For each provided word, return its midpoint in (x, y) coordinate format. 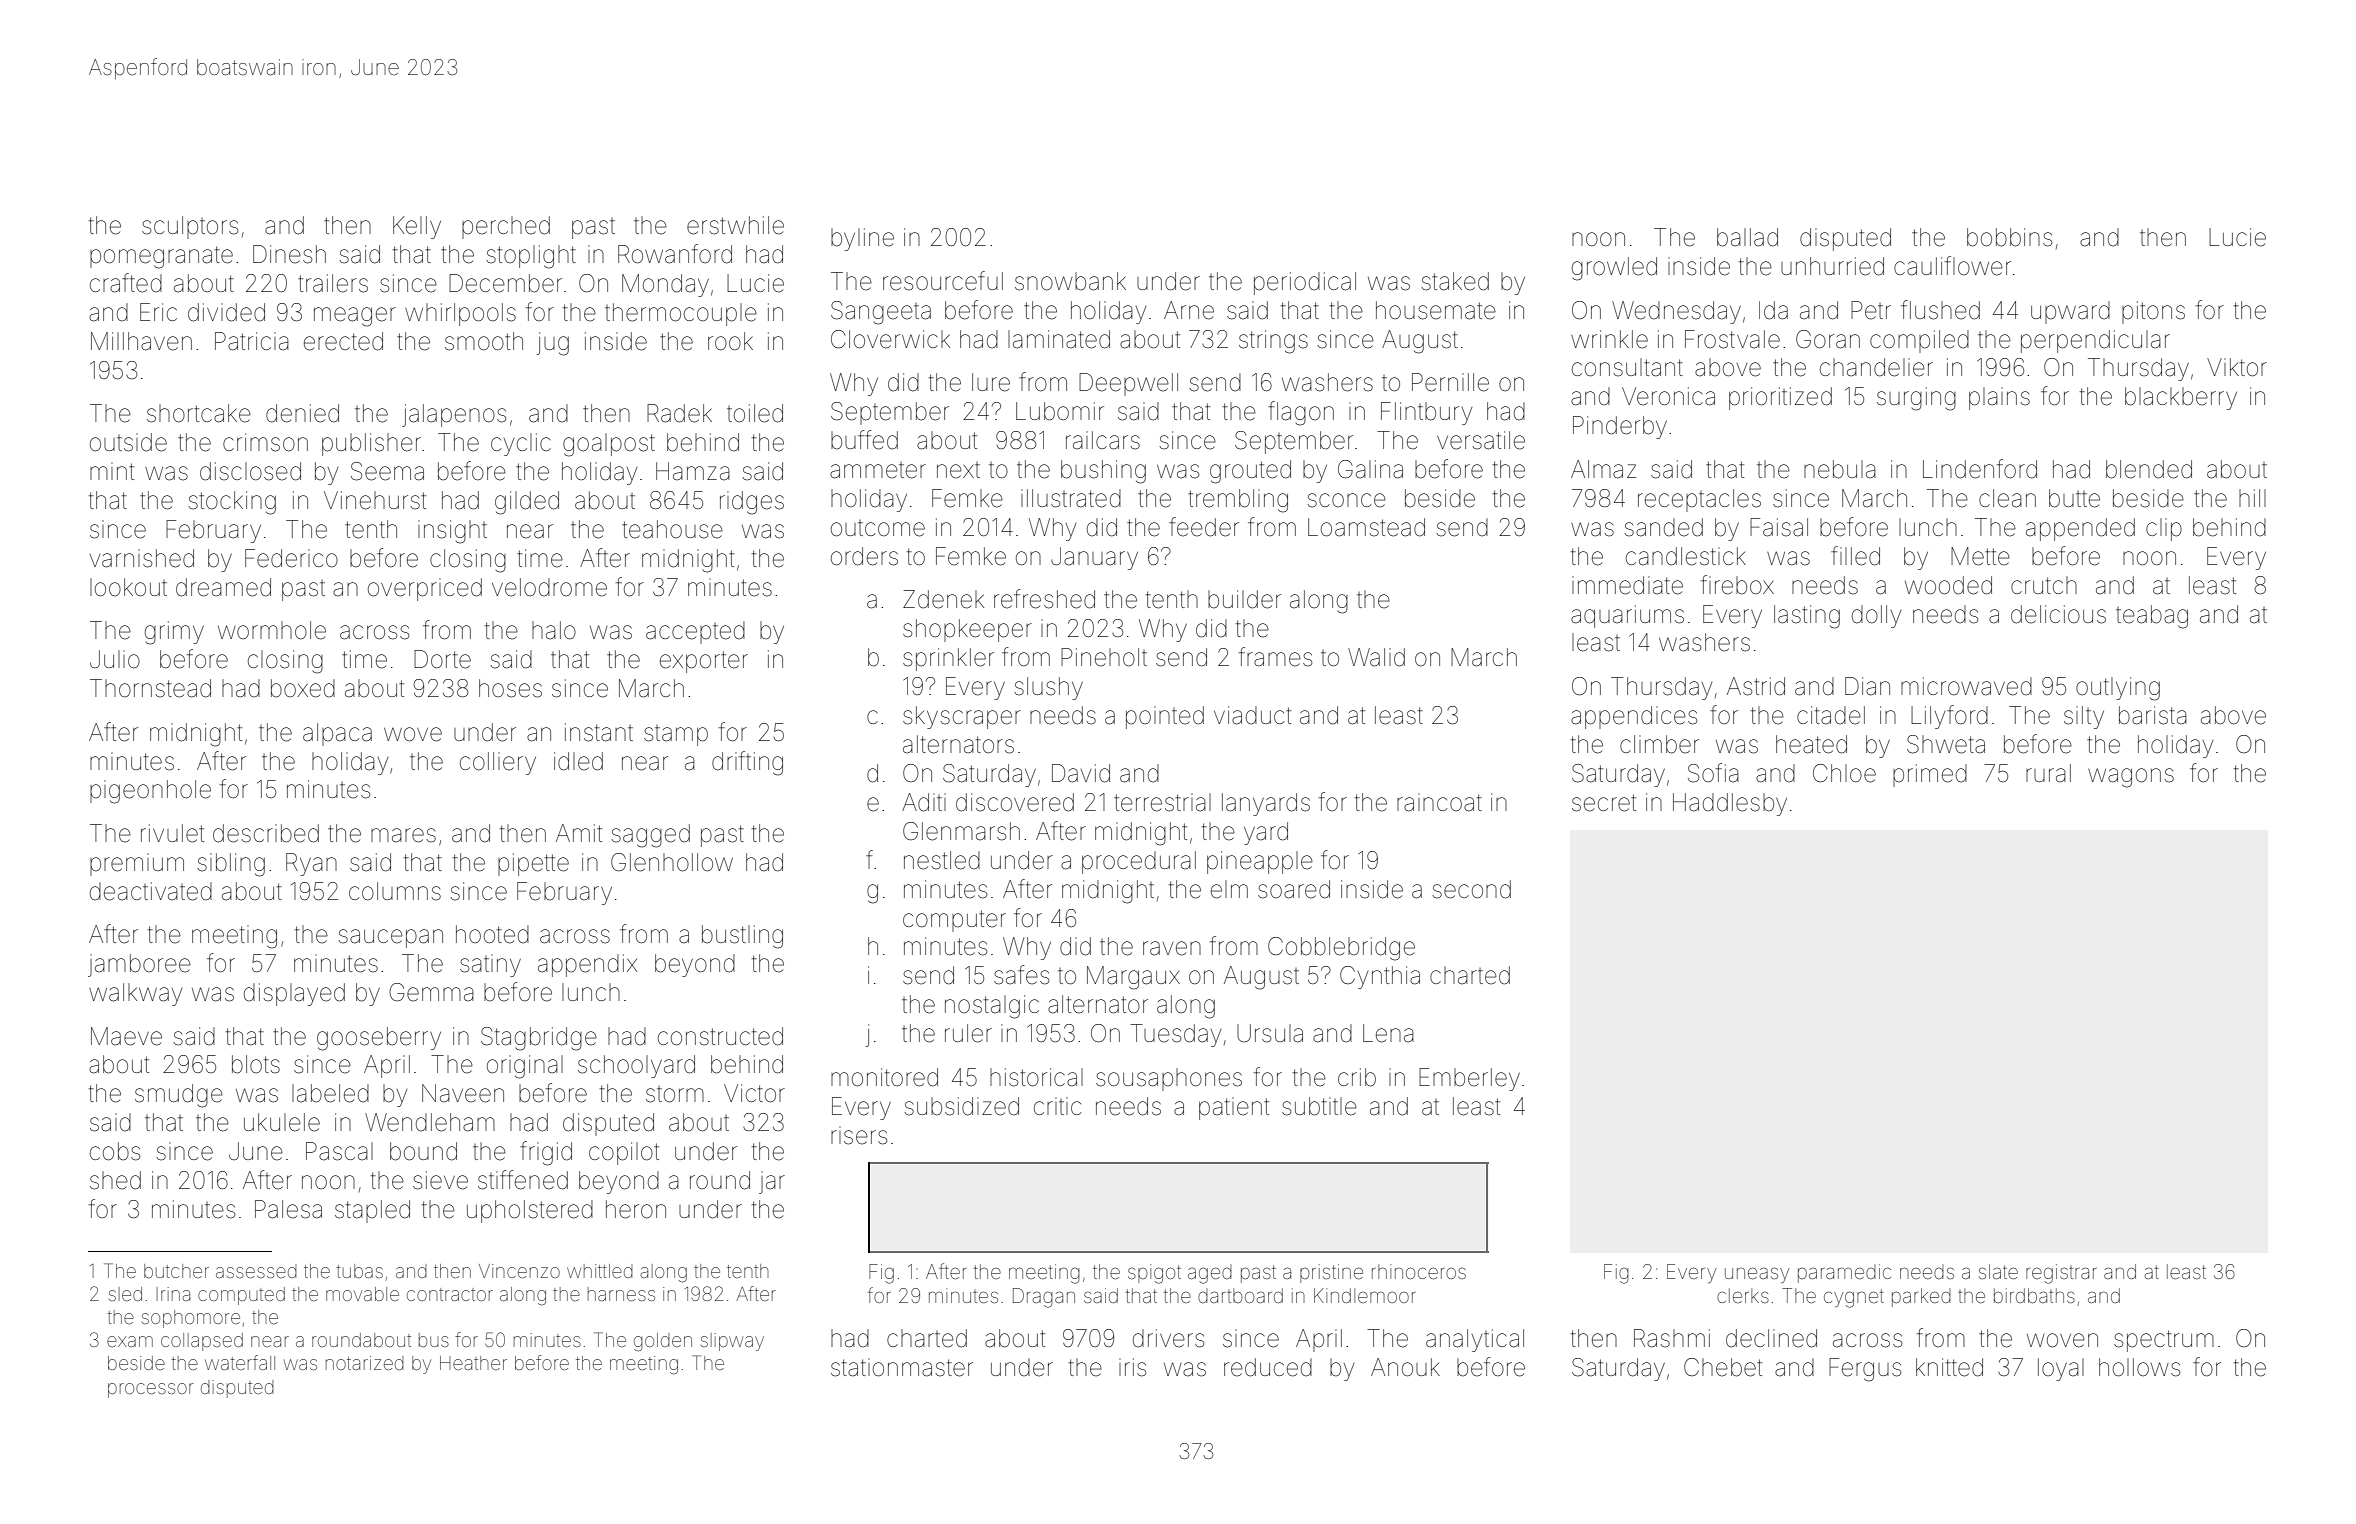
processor (150, 1390)
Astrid (1756, 686)
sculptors (190, 227)
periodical (1305, 283)
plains (1999, 398)
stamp (676, 735)
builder (1244, 599)
